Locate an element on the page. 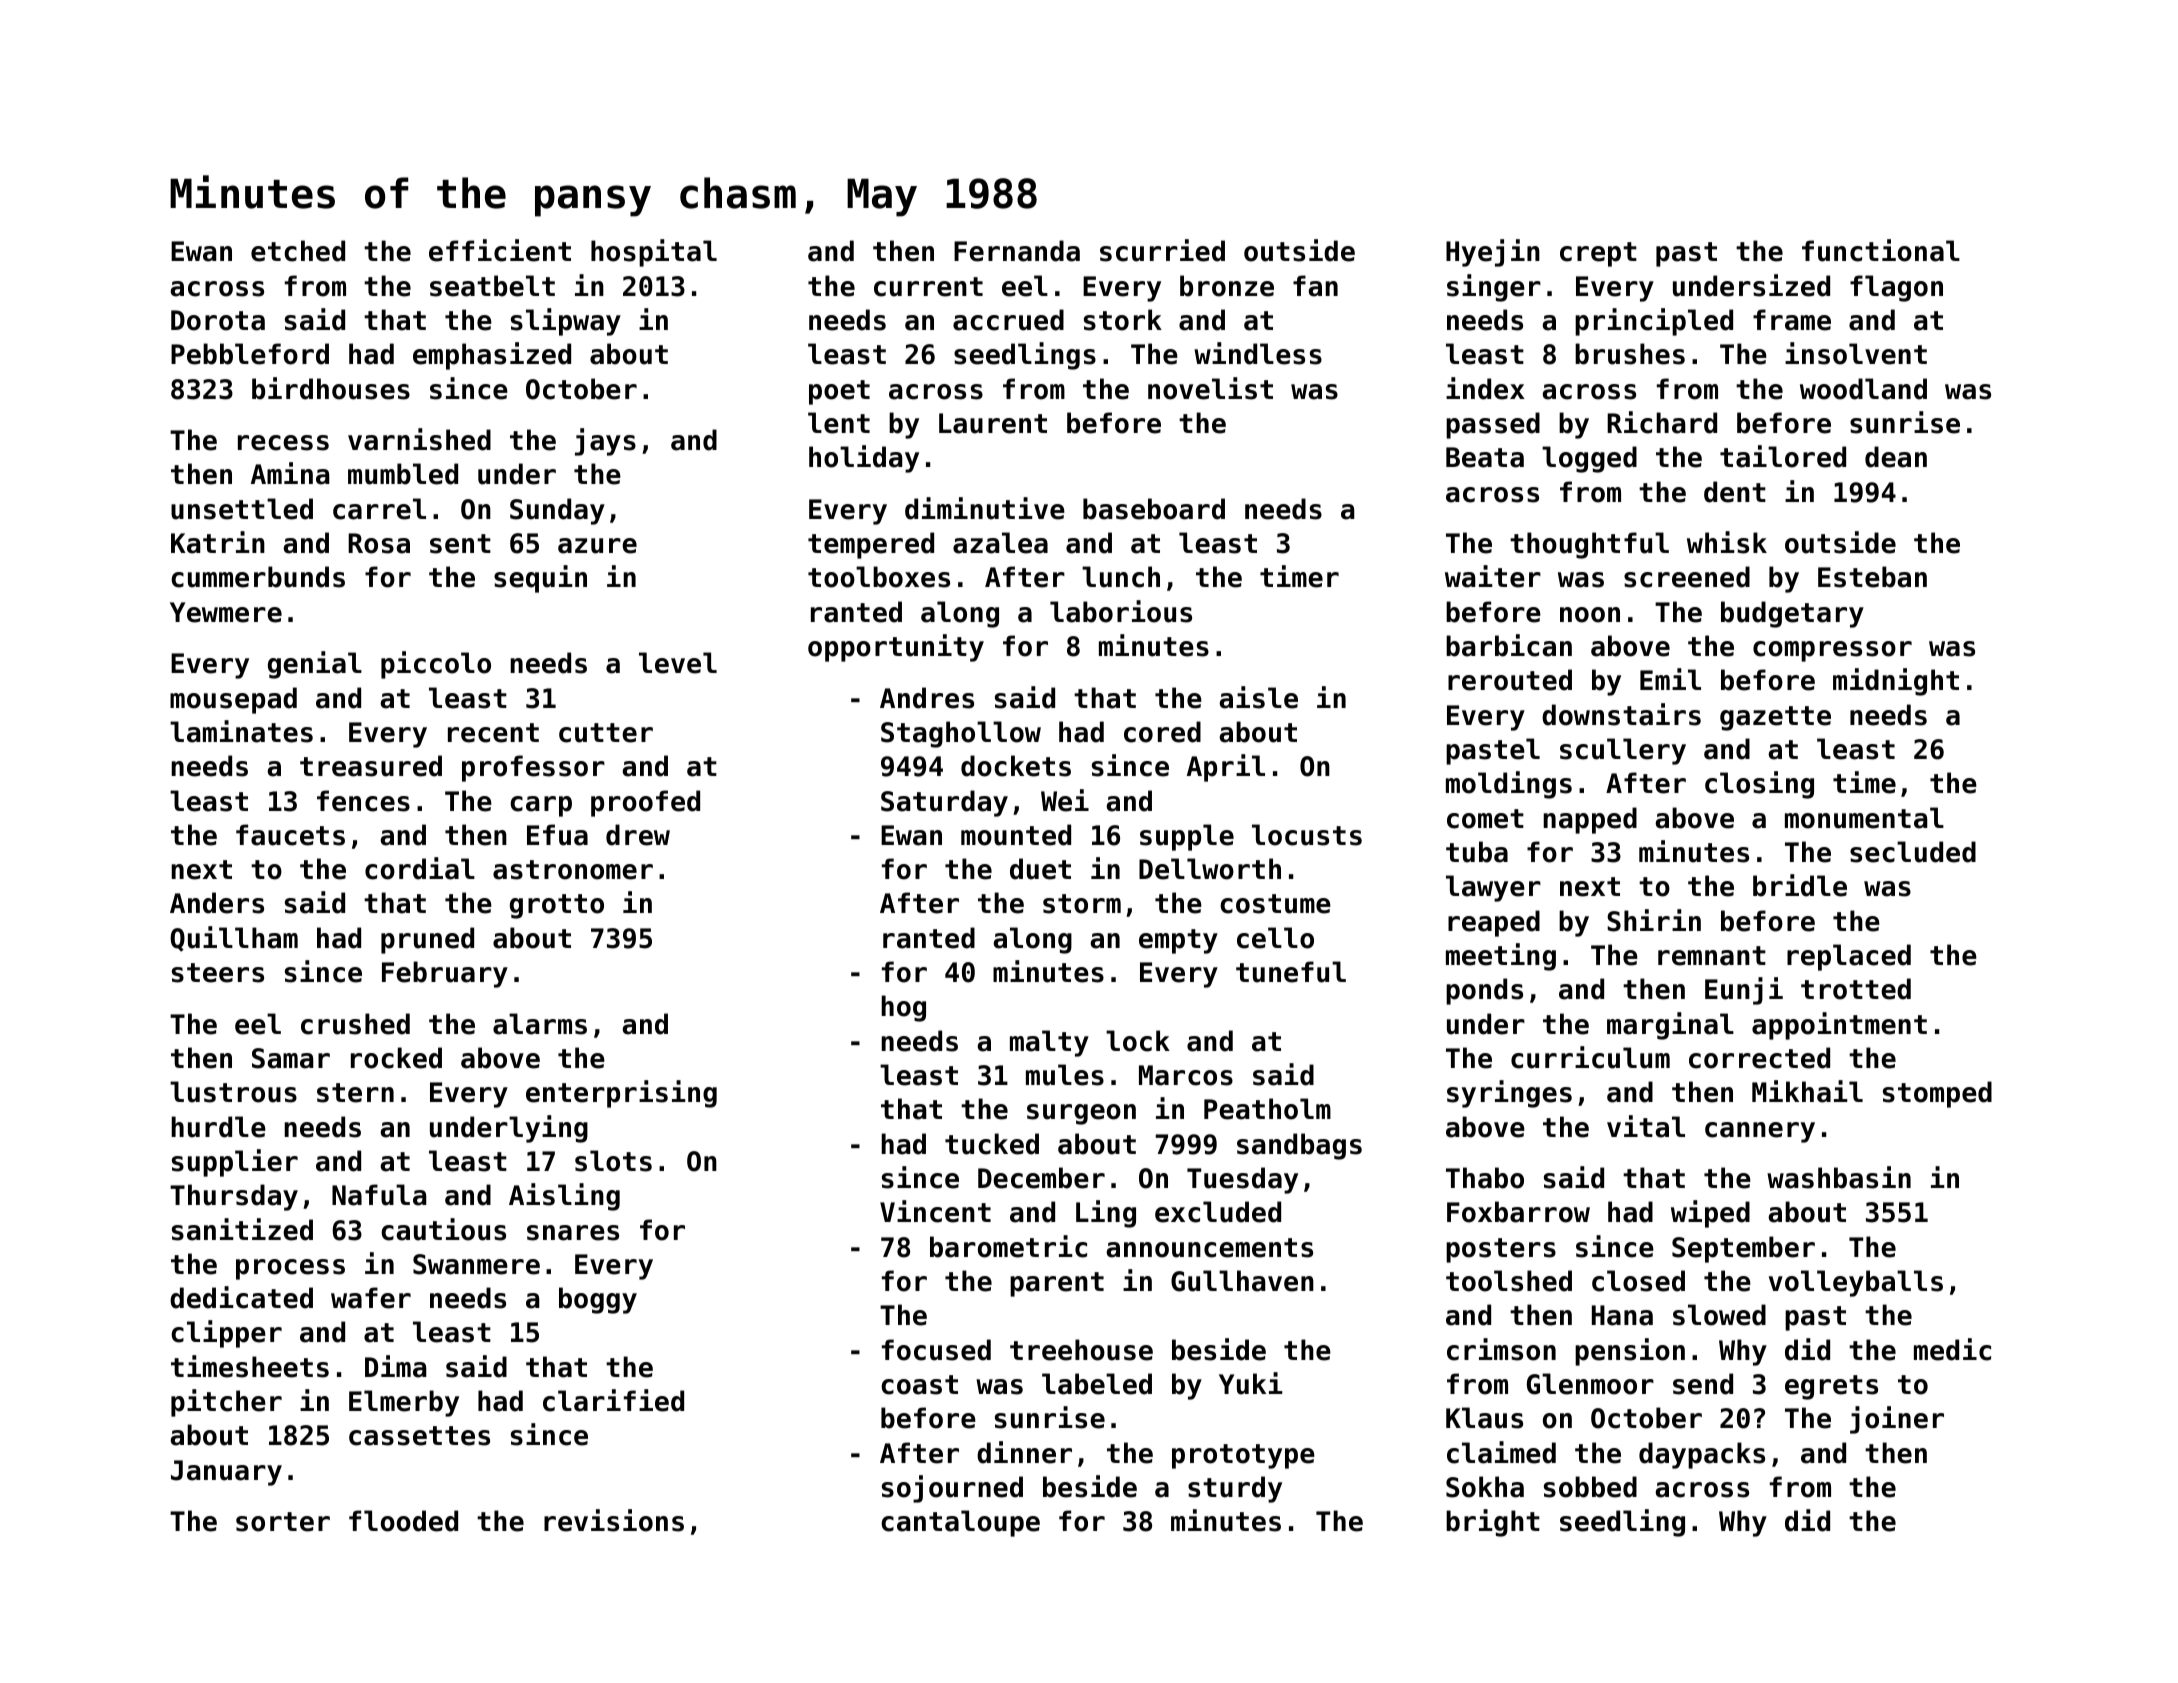  sorter is located at coordinates (283, 1522).
